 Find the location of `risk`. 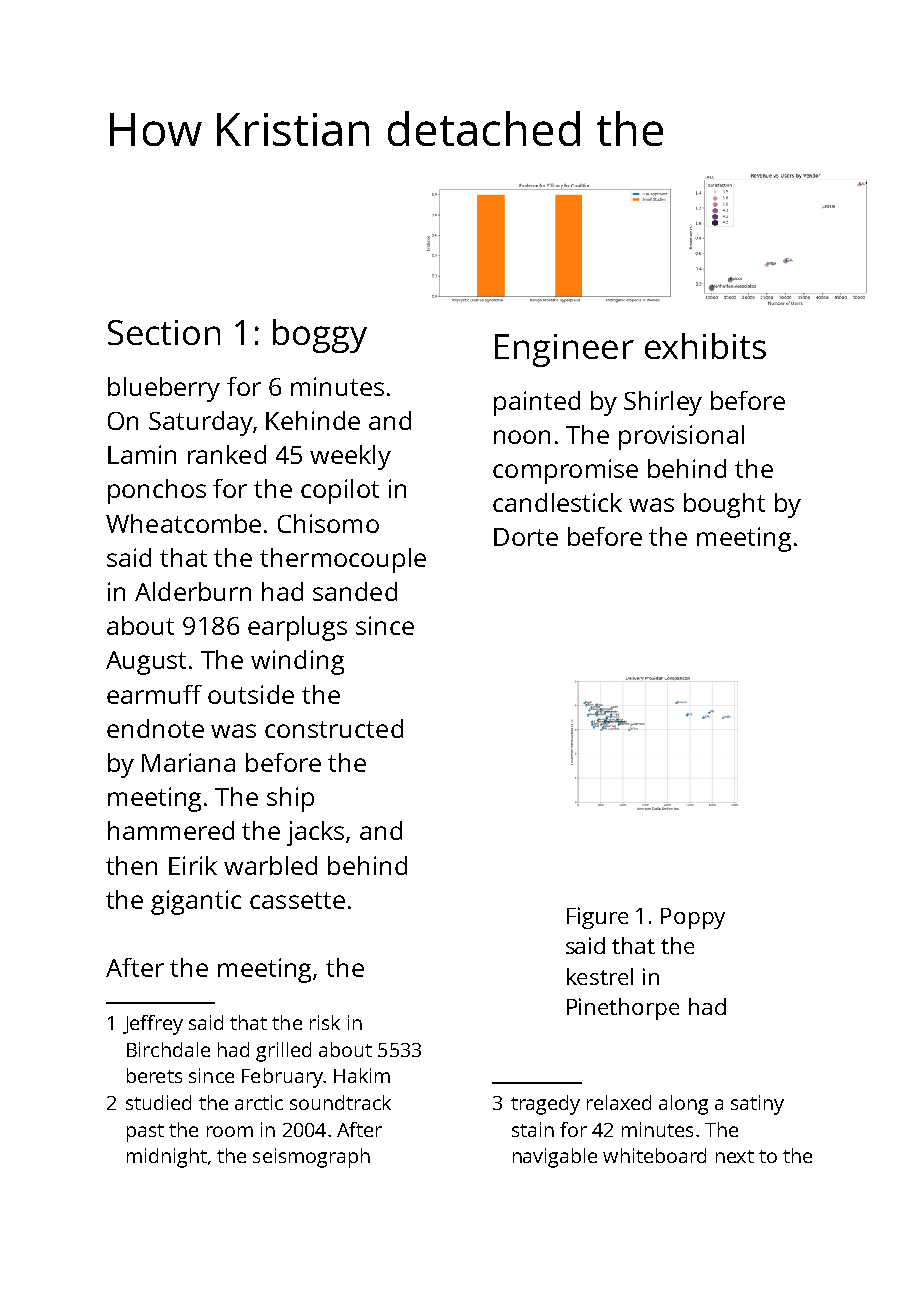

risk is located at coordinates (325, 1022).
